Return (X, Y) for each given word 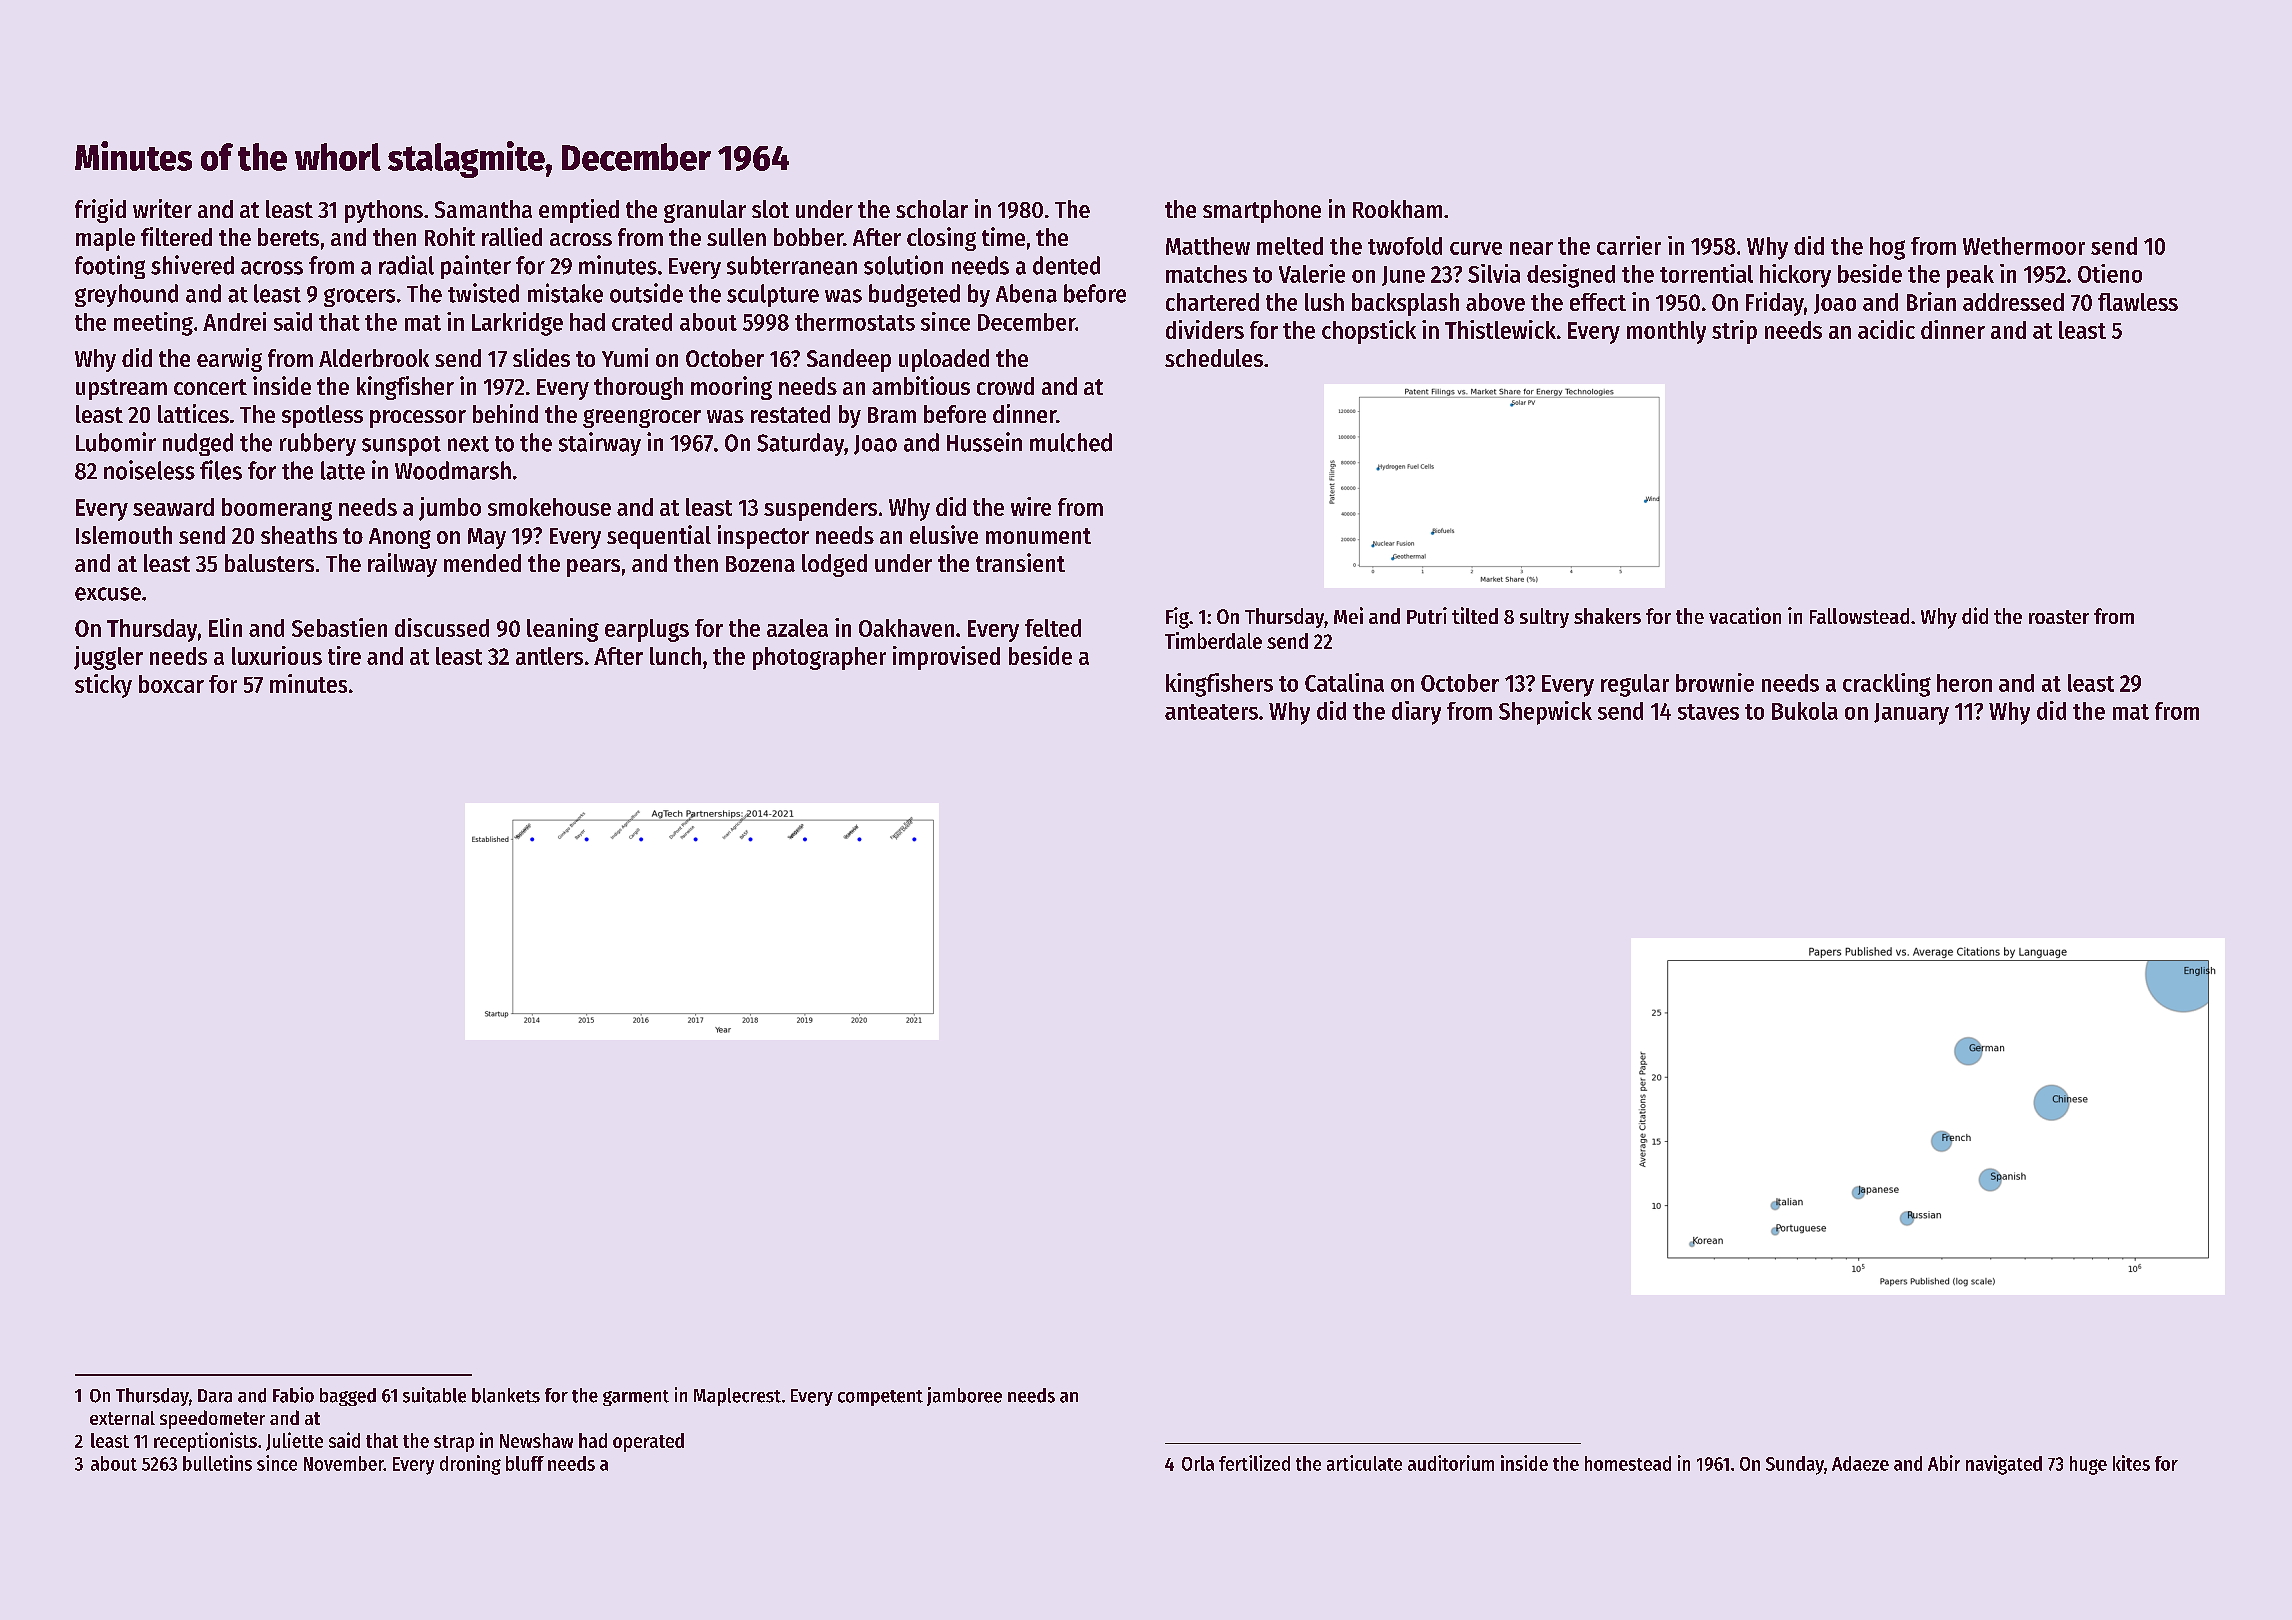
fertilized (1254, 1463)
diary (1416, 713)
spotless (322, 416)
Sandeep (849, 360)
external (122, 1418)
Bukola (1805, 711)
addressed (2013, 302)
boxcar (171, 684)
